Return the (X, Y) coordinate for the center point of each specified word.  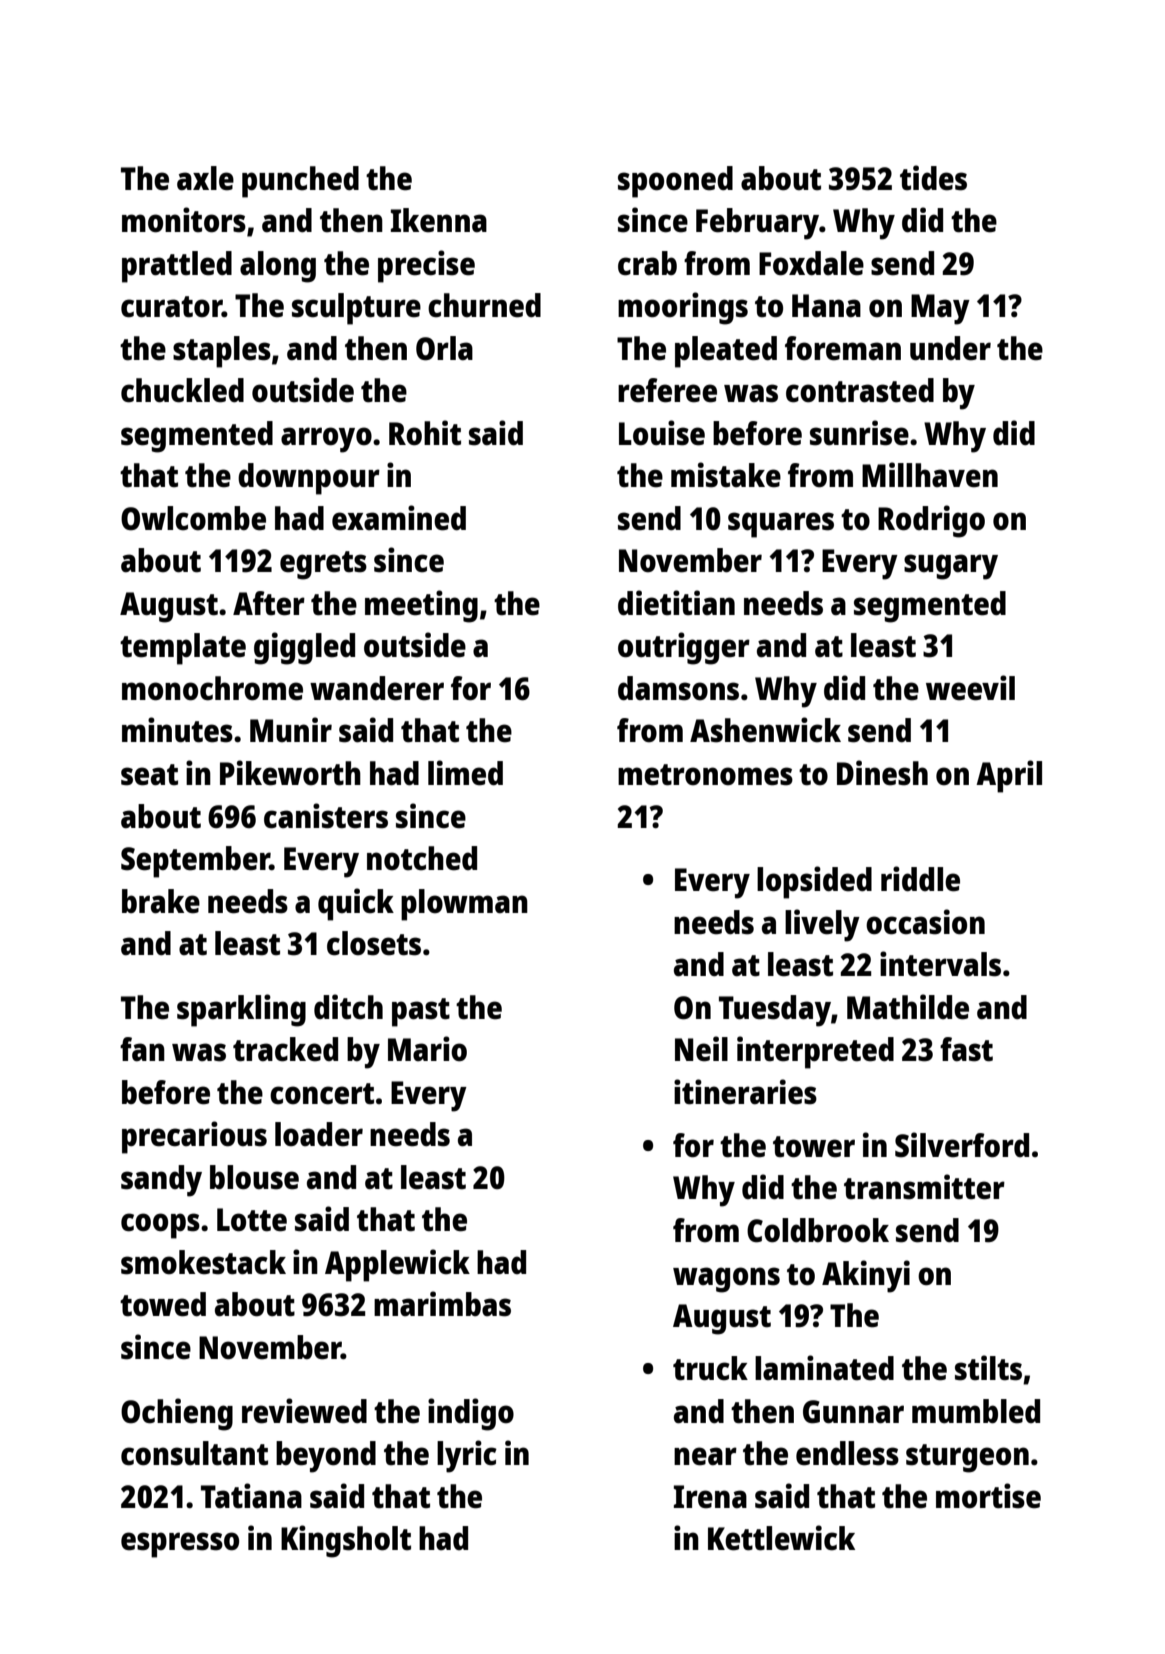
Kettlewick (781, 1538)
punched (300, 182)
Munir (291, 729)
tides (933, 178)
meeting (421, 606)
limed (465, 773)
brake (161, 901)
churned (484, 305)
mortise (988, 1496)
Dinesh (882, 773)
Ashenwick (765, 730)
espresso (180, 1545)
